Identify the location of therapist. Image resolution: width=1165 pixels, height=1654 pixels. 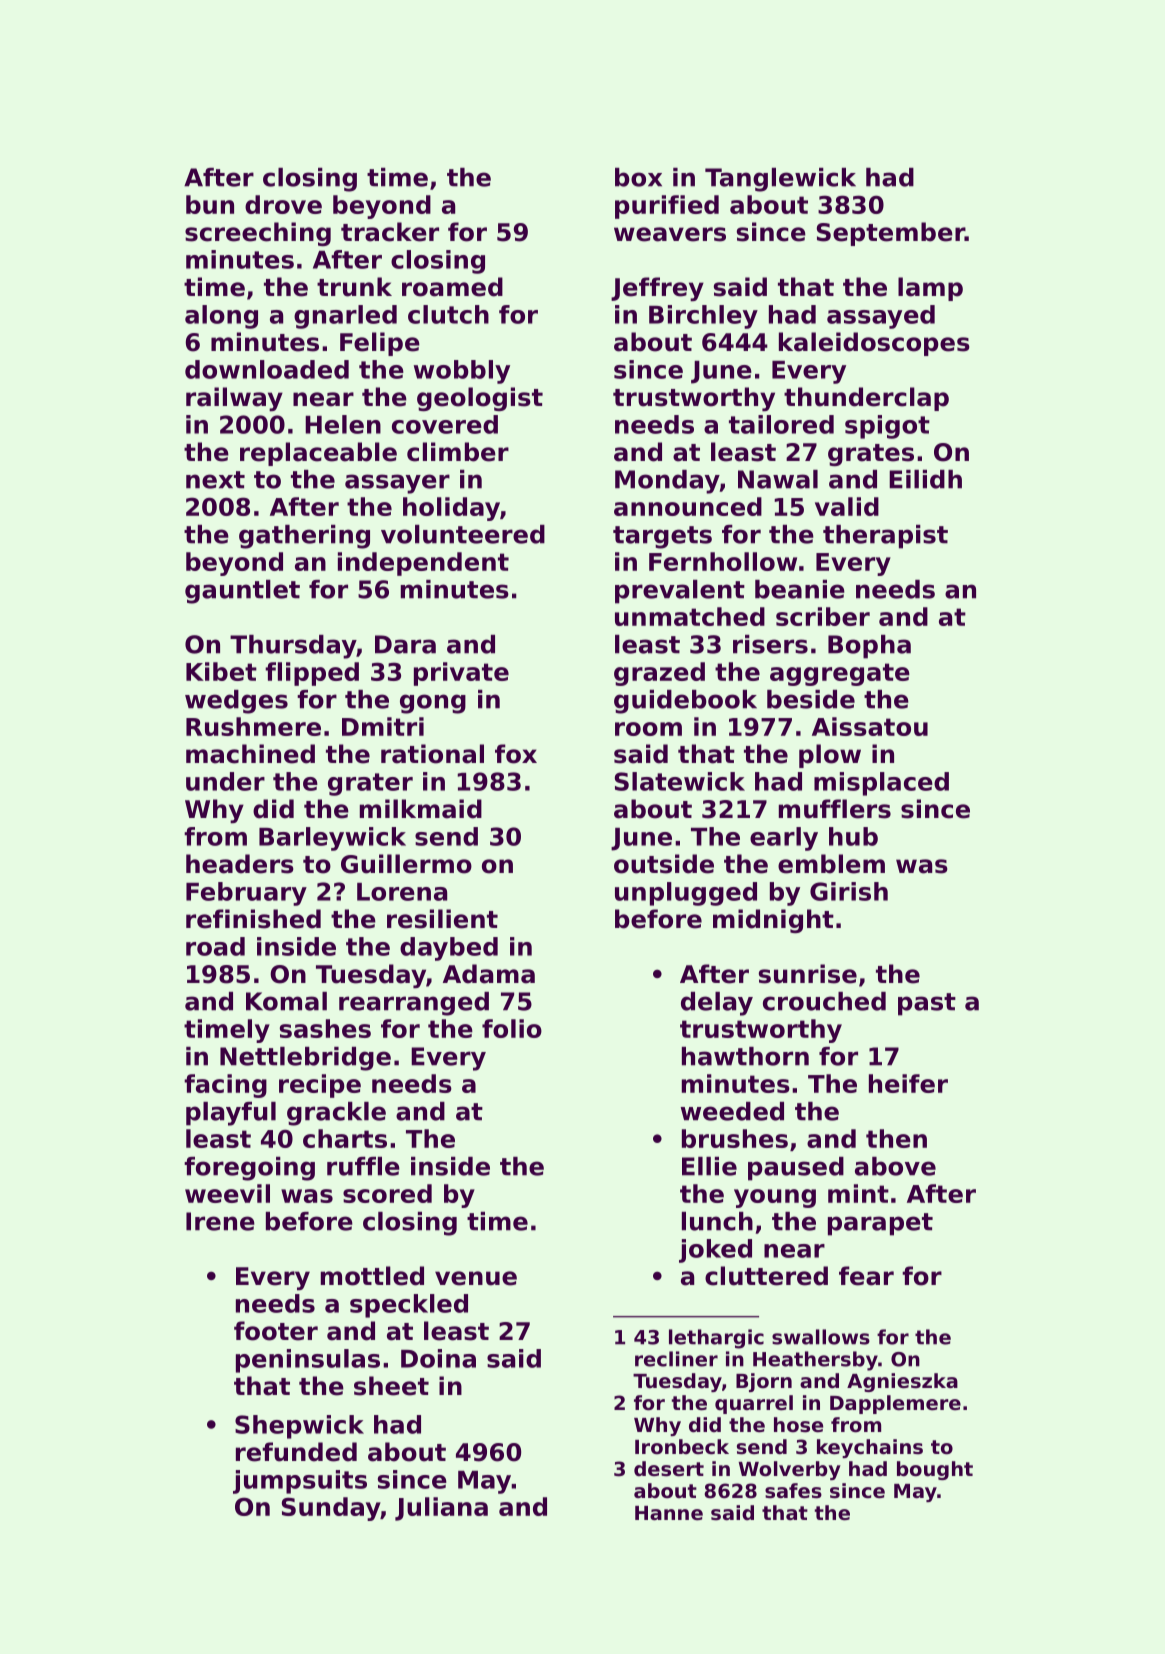
(885, 537).
